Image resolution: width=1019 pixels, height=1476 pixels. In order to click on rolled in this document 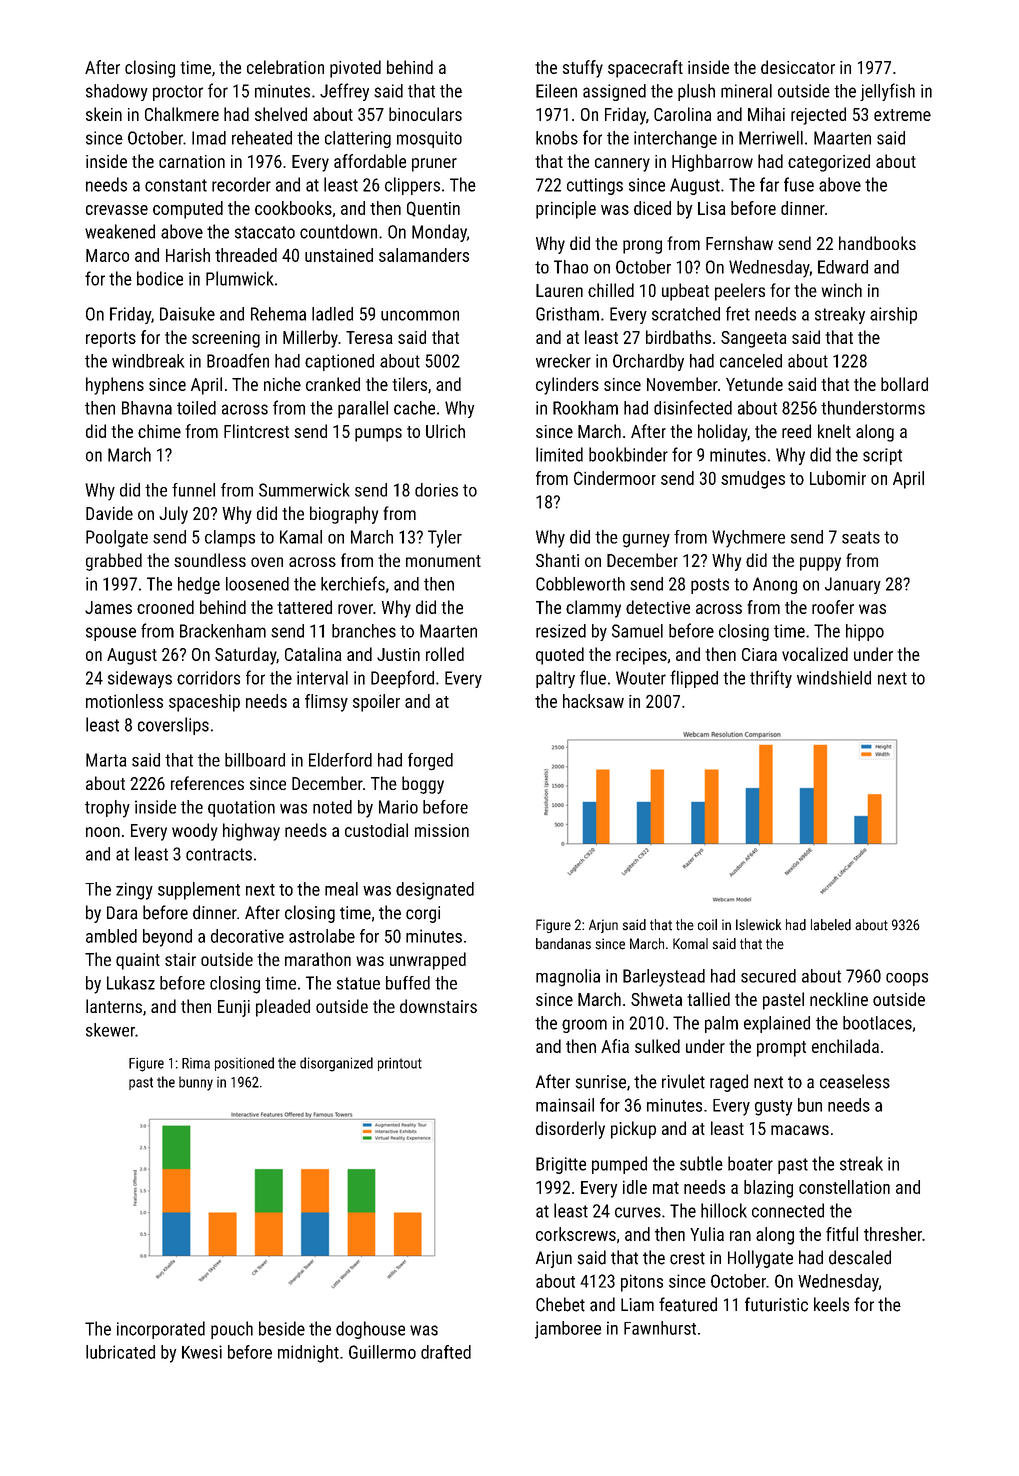, I will do `click(445, 654)`.
